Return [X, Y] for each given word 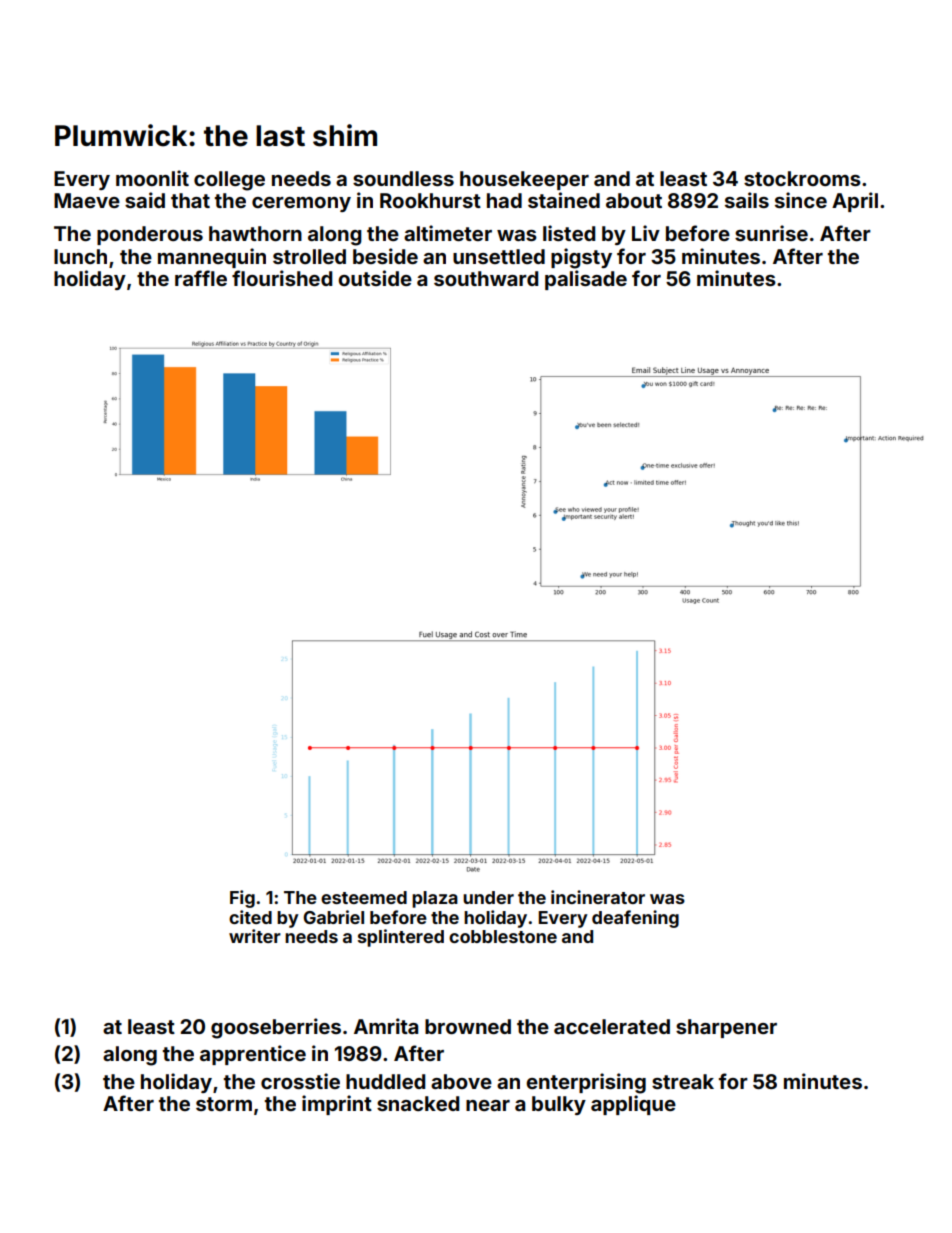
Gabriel [333, 917]
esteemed [364, 897]
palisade [586, 280]
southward [486, 278]
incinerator [598, 897]
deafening [635, 919]
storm [224, 1104]
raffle [201, 278]
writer [255, 936]
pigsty [581, 258]
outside [375, 278]
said [145, 200]
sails [747, 200]
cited [250, 917]
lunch [80, 256]
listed [569, 233]
